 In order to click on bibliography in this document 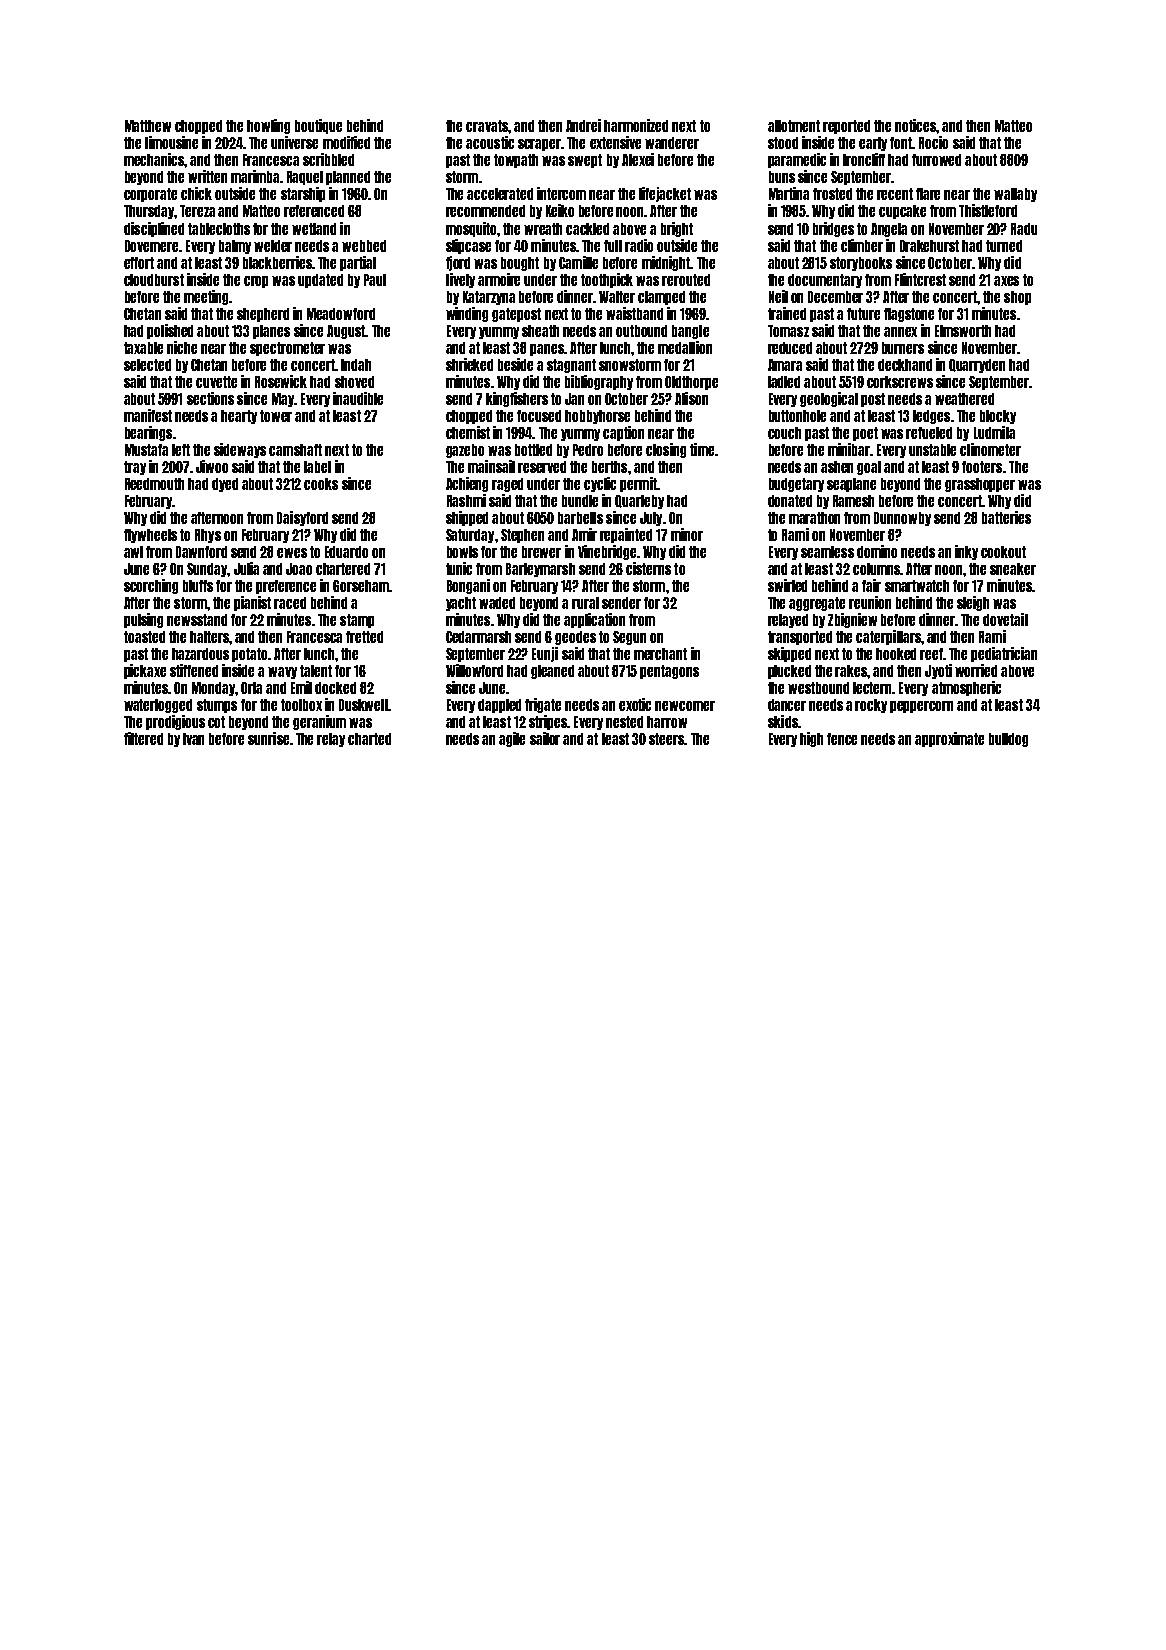, I will do `click(599, 382)`.
